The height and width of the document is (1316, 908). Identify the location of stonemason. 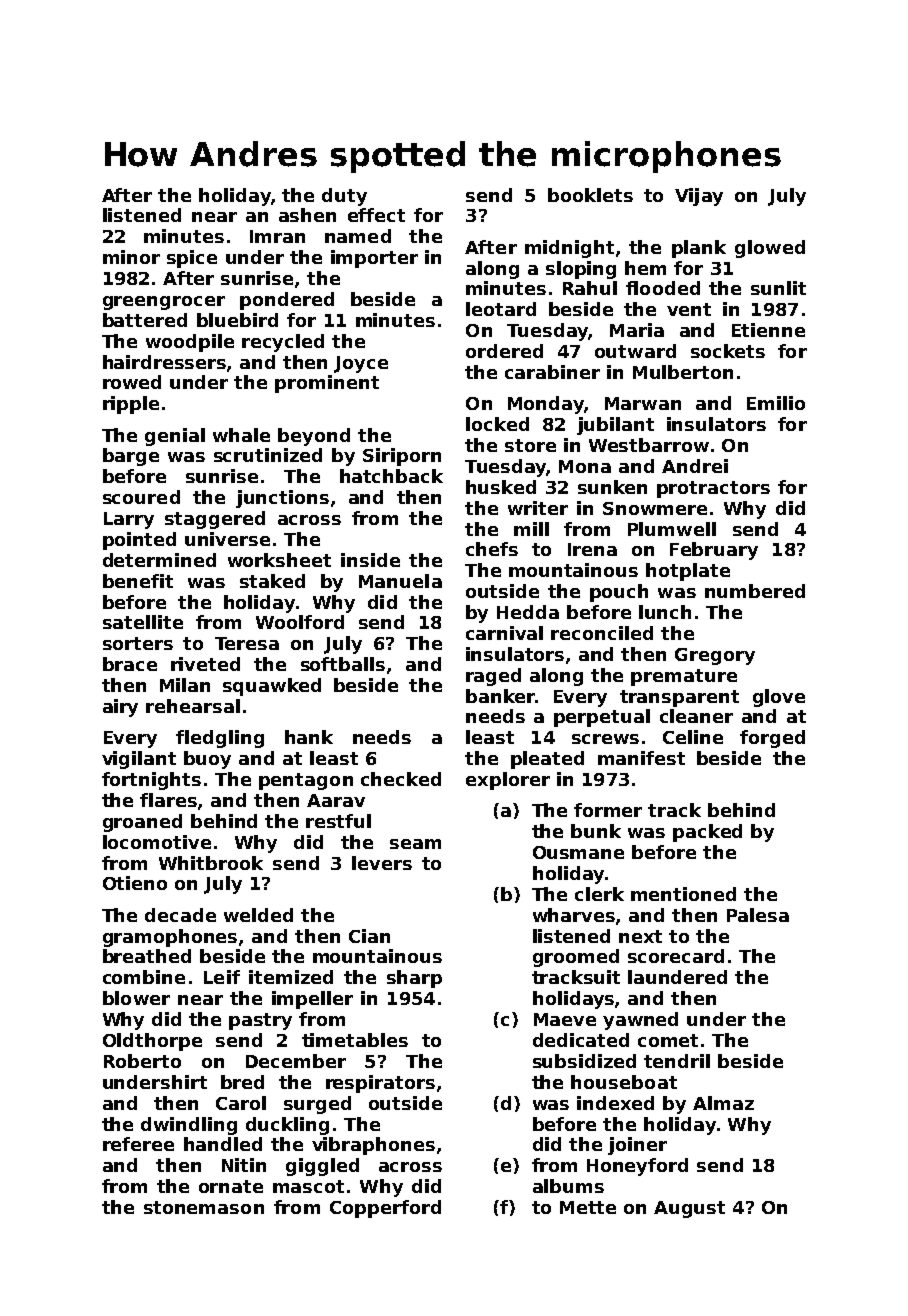
(204, 1207).
